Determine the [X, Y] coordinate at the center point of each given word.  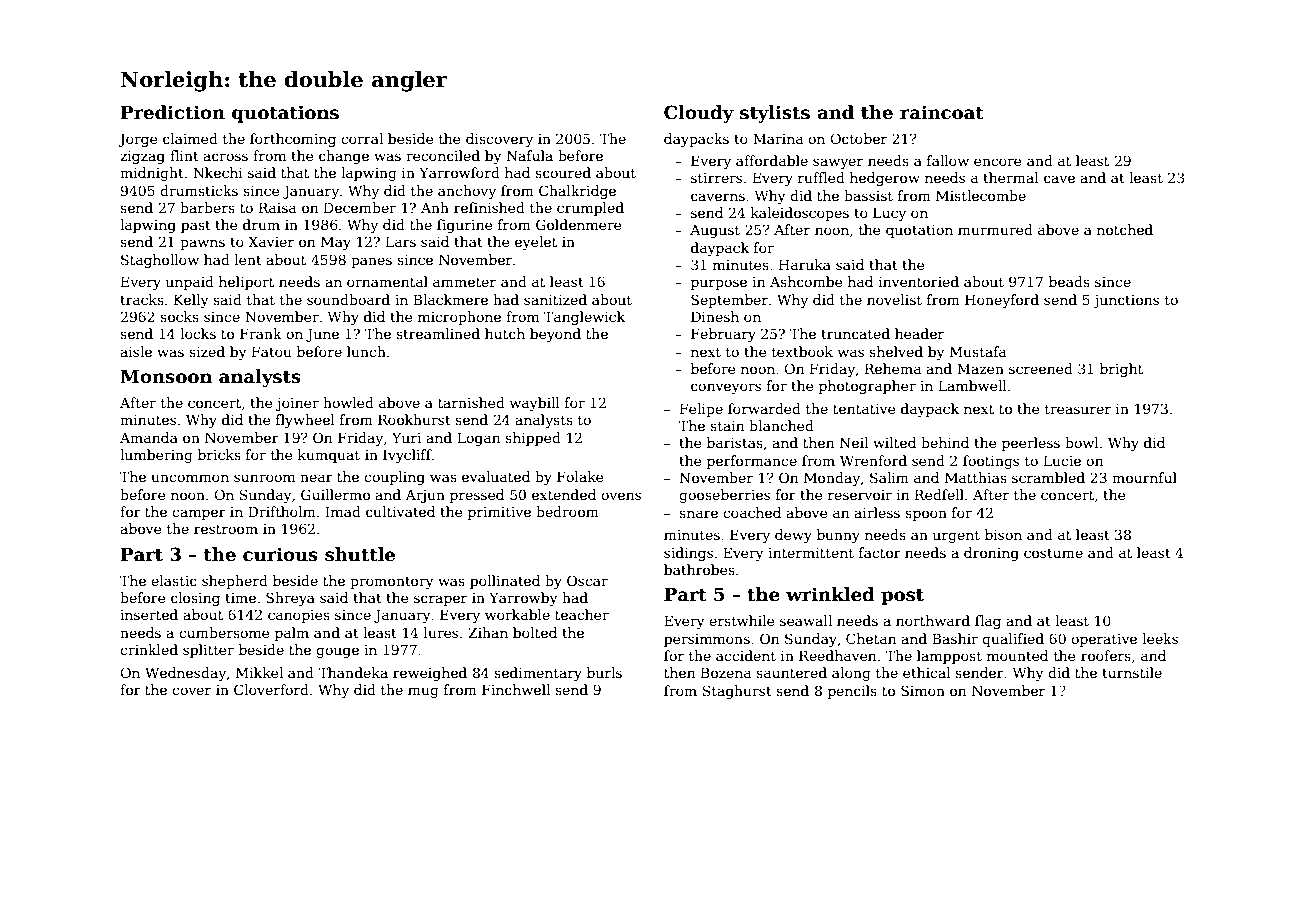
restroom [226, 529]
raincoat [942, 112]
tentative [864, 409]
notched [1125, 229]
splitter [208, 651]
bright [1121, 370]
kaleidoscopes [800, 214]
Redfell [939, 494]
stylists [775, 114]
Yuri [406, 437]
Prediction [172, 112]
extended [564, 494]
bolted [535, 632]
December [360, 207]
